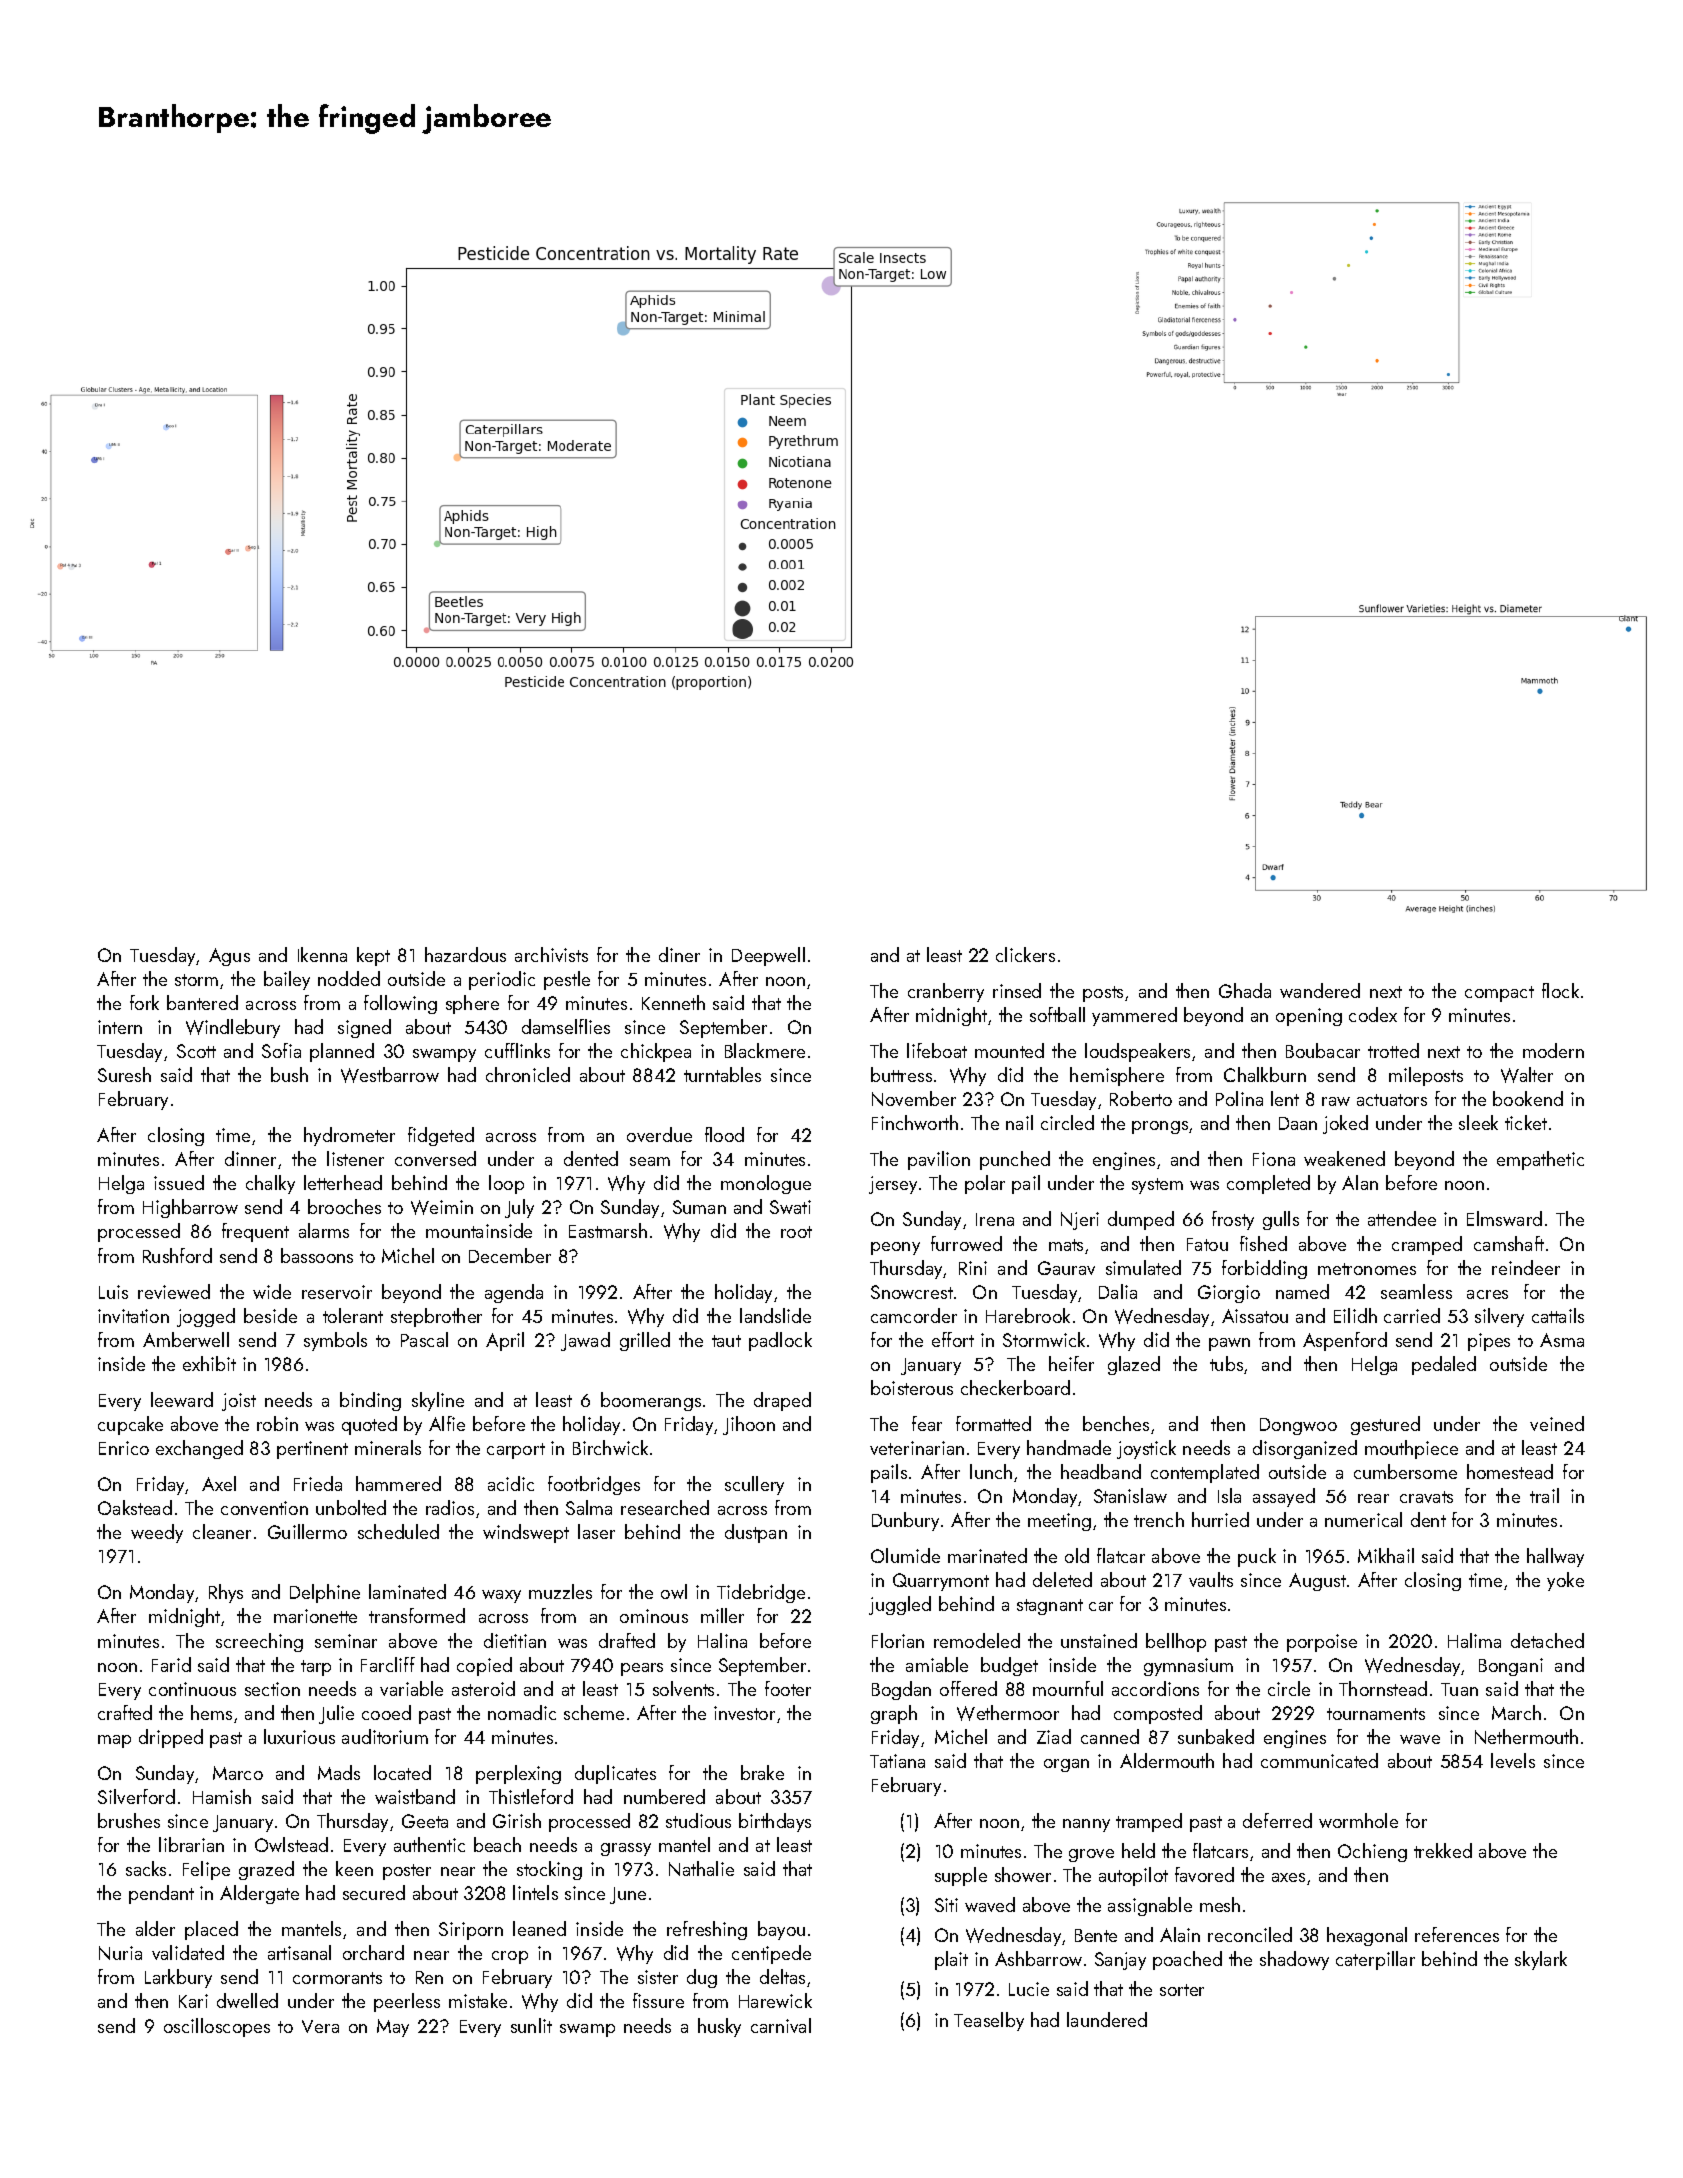 This page has height=2178, width=1683. Describe the element at coordinates (1050, 1607) in the page. I see `stagnant` at that location.
